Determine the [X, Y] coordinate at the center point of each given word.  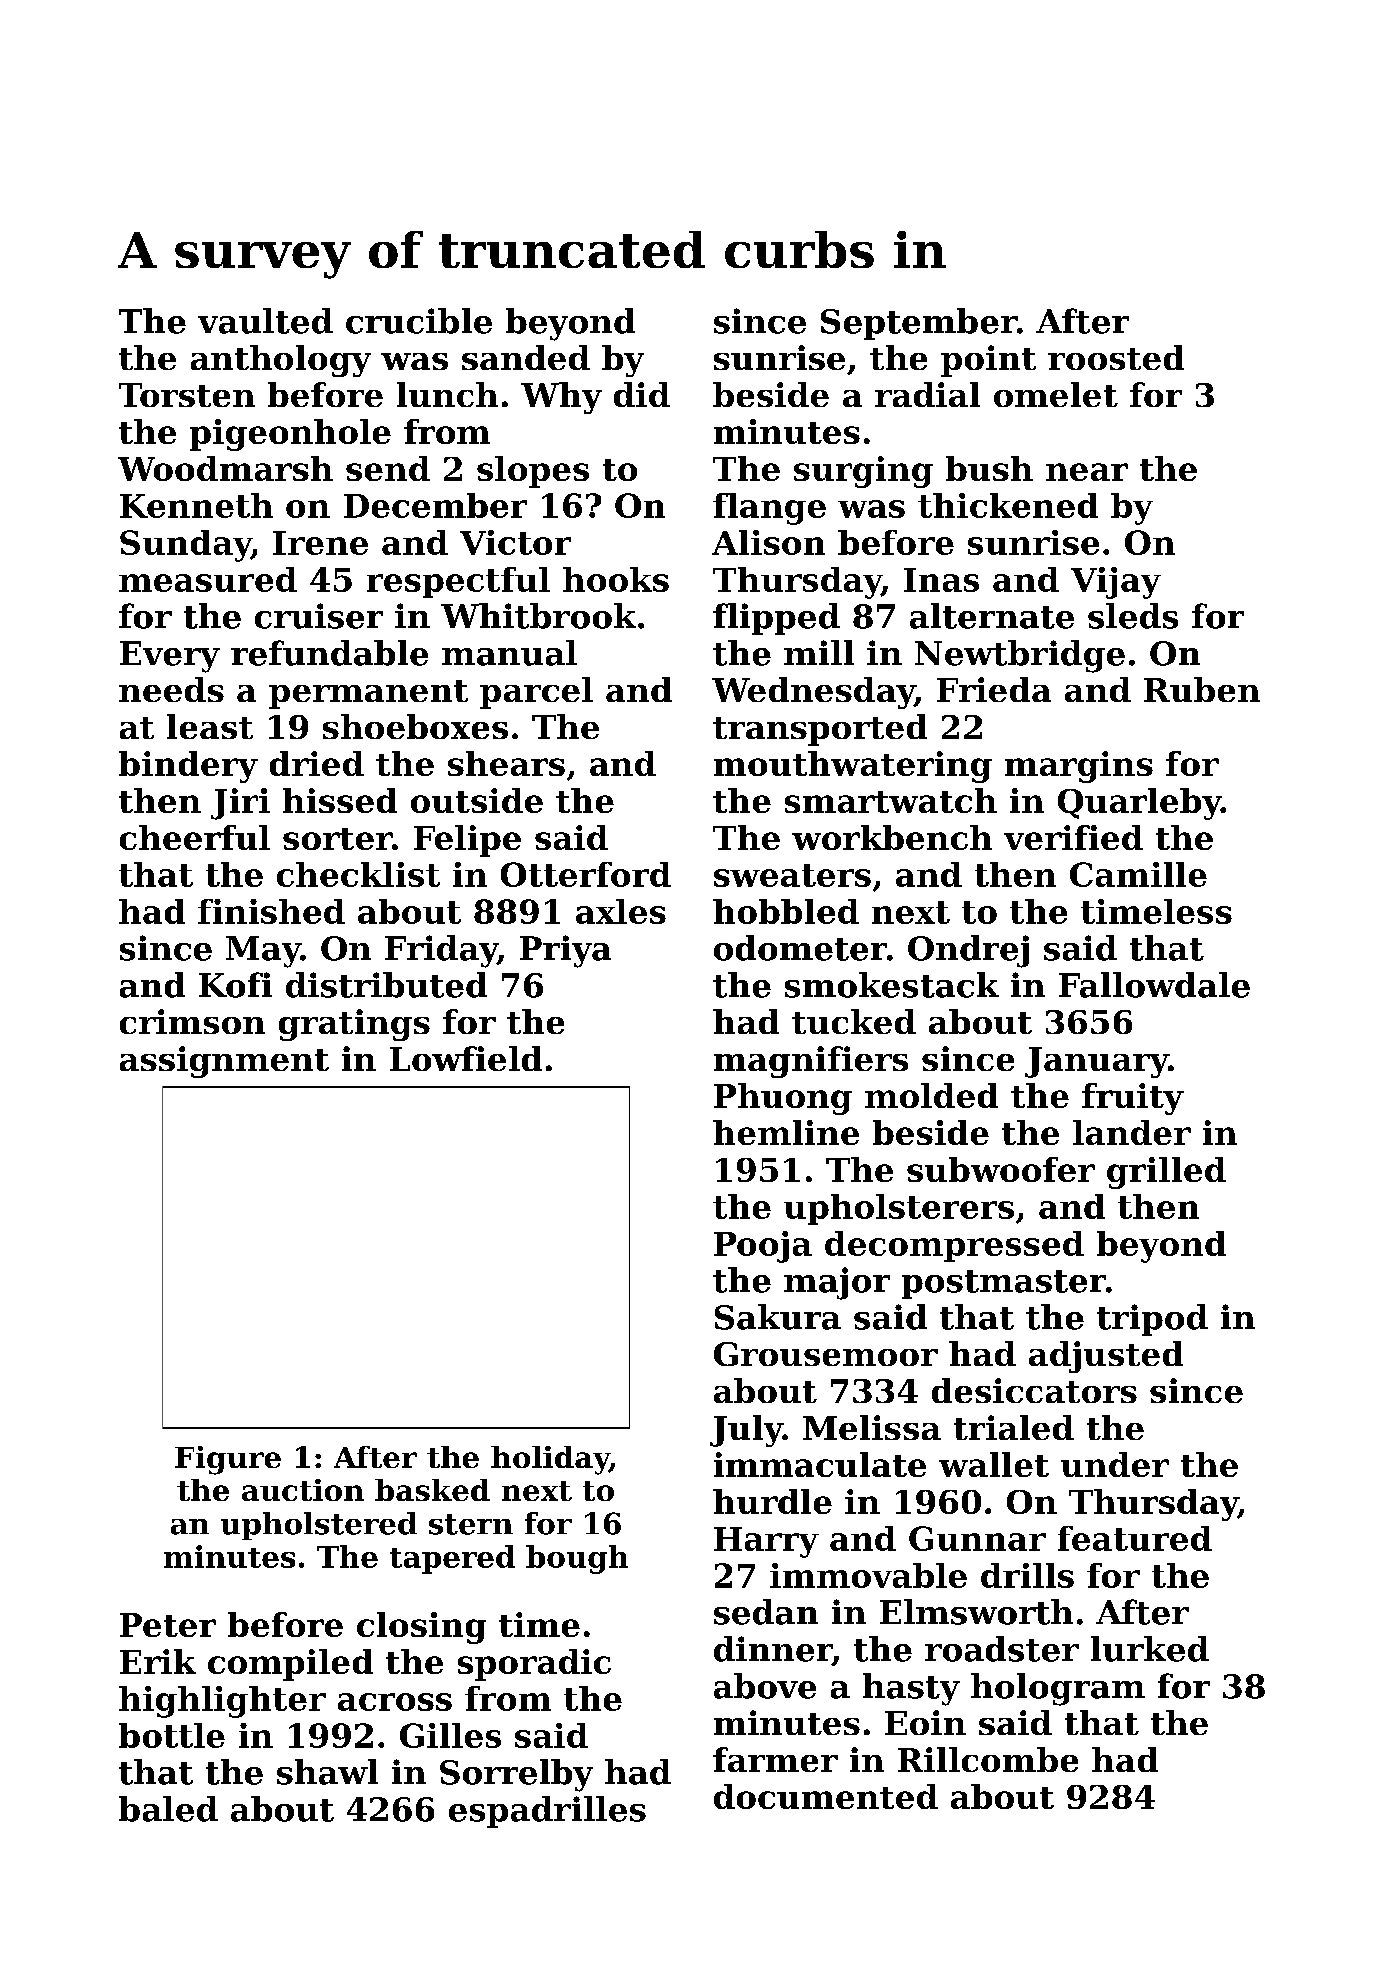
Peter [168, 1625]
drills [1027, 1575]
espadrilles [547, 1812]
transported [820, 730]
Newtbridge [1020, 656]
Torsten [187, 395]
